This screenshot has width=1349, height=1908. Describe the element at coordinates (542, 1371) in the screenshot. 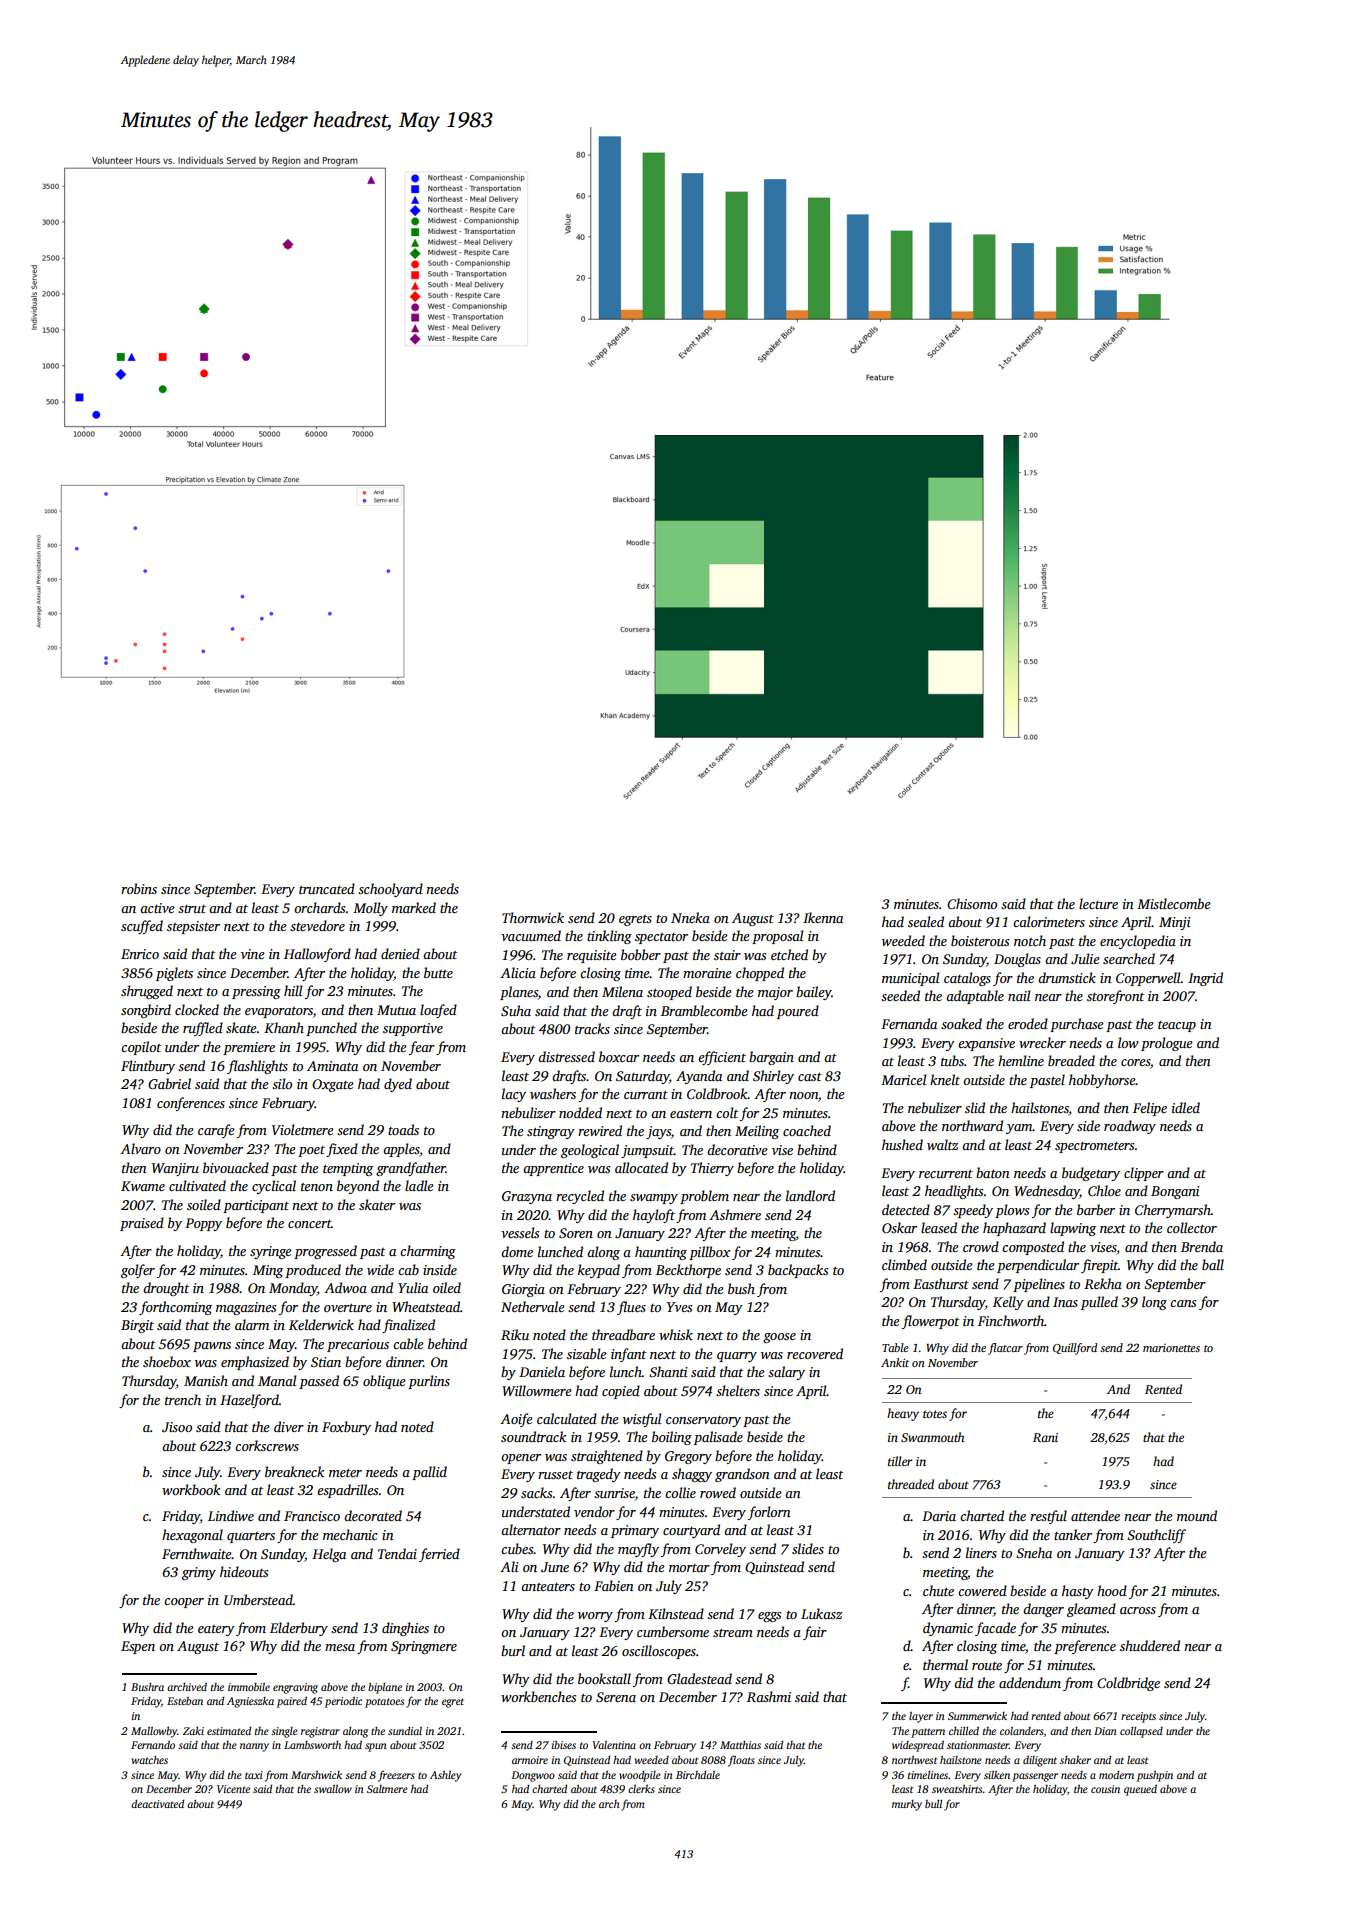

I see `Daniela` at that location.
